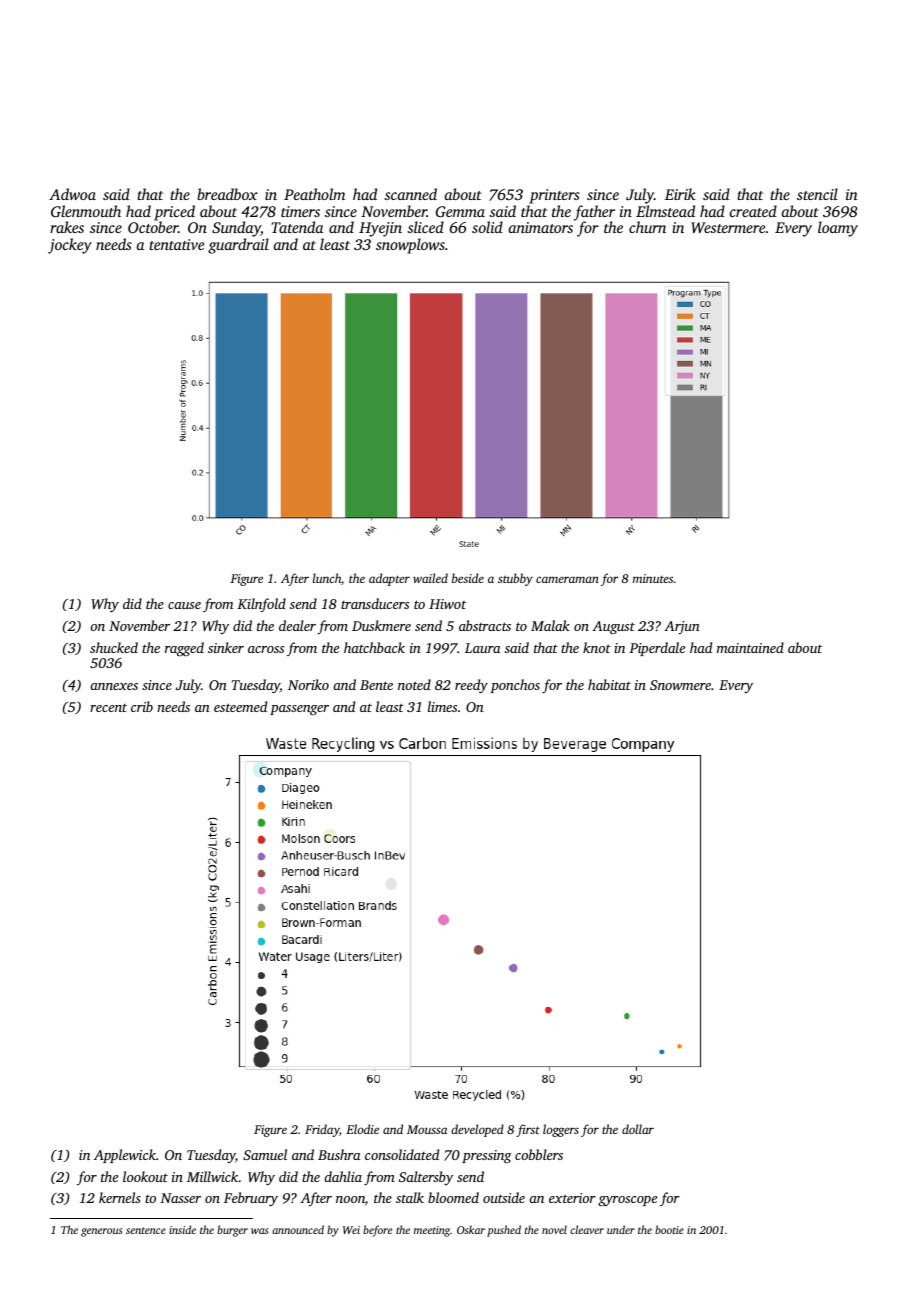  Describe the element at coordinates (653, 578) in the document. I see `minutes` at that location.
